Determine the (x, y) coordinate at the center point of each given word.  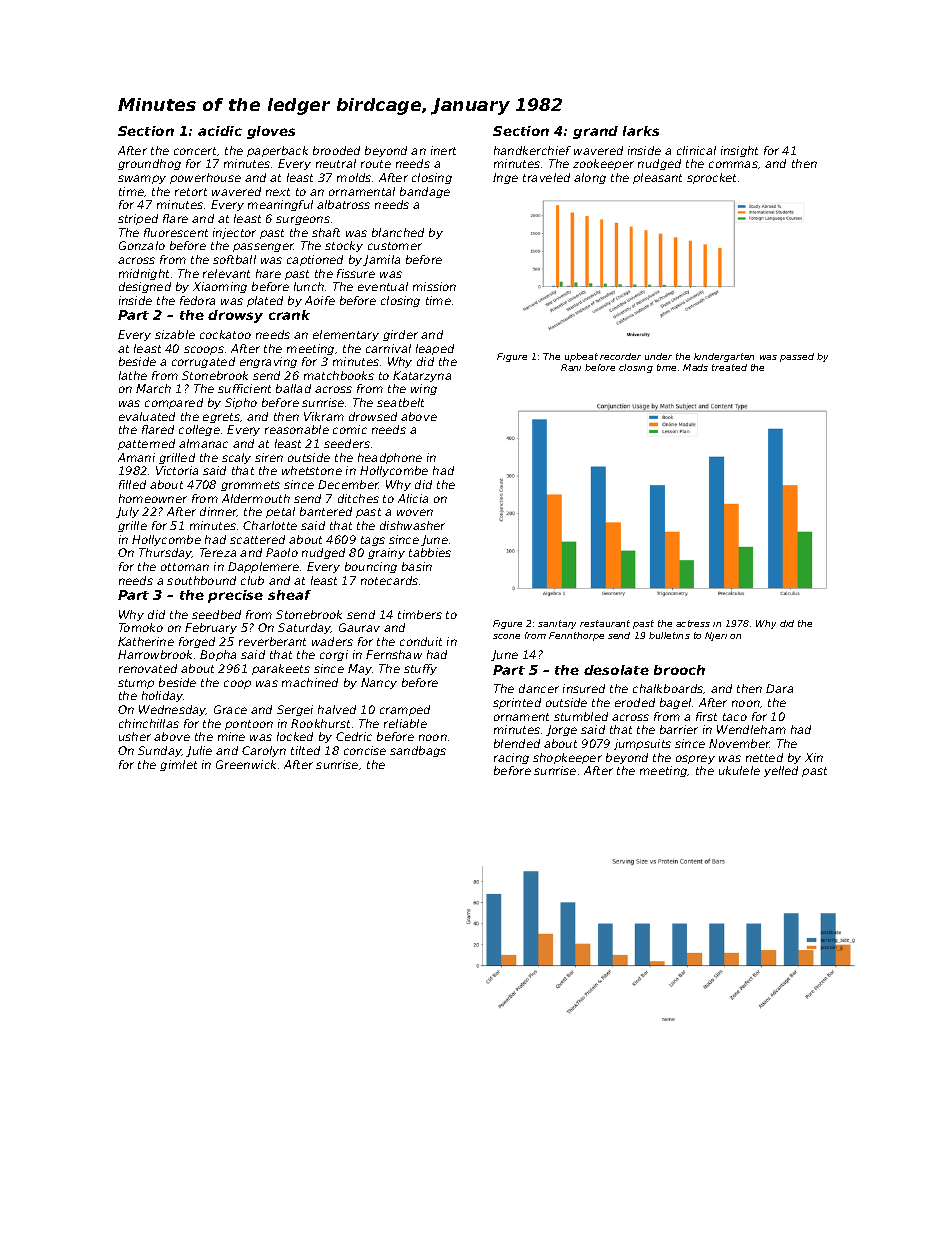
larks (641, 131)
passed (797, 357)
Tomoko (141, 627)
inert (443, 150)
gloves (271, 132)
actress (693, 623)
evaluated (147, 416)
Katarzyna (422, 376)
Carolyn (264, 751)
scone (506, 636)
